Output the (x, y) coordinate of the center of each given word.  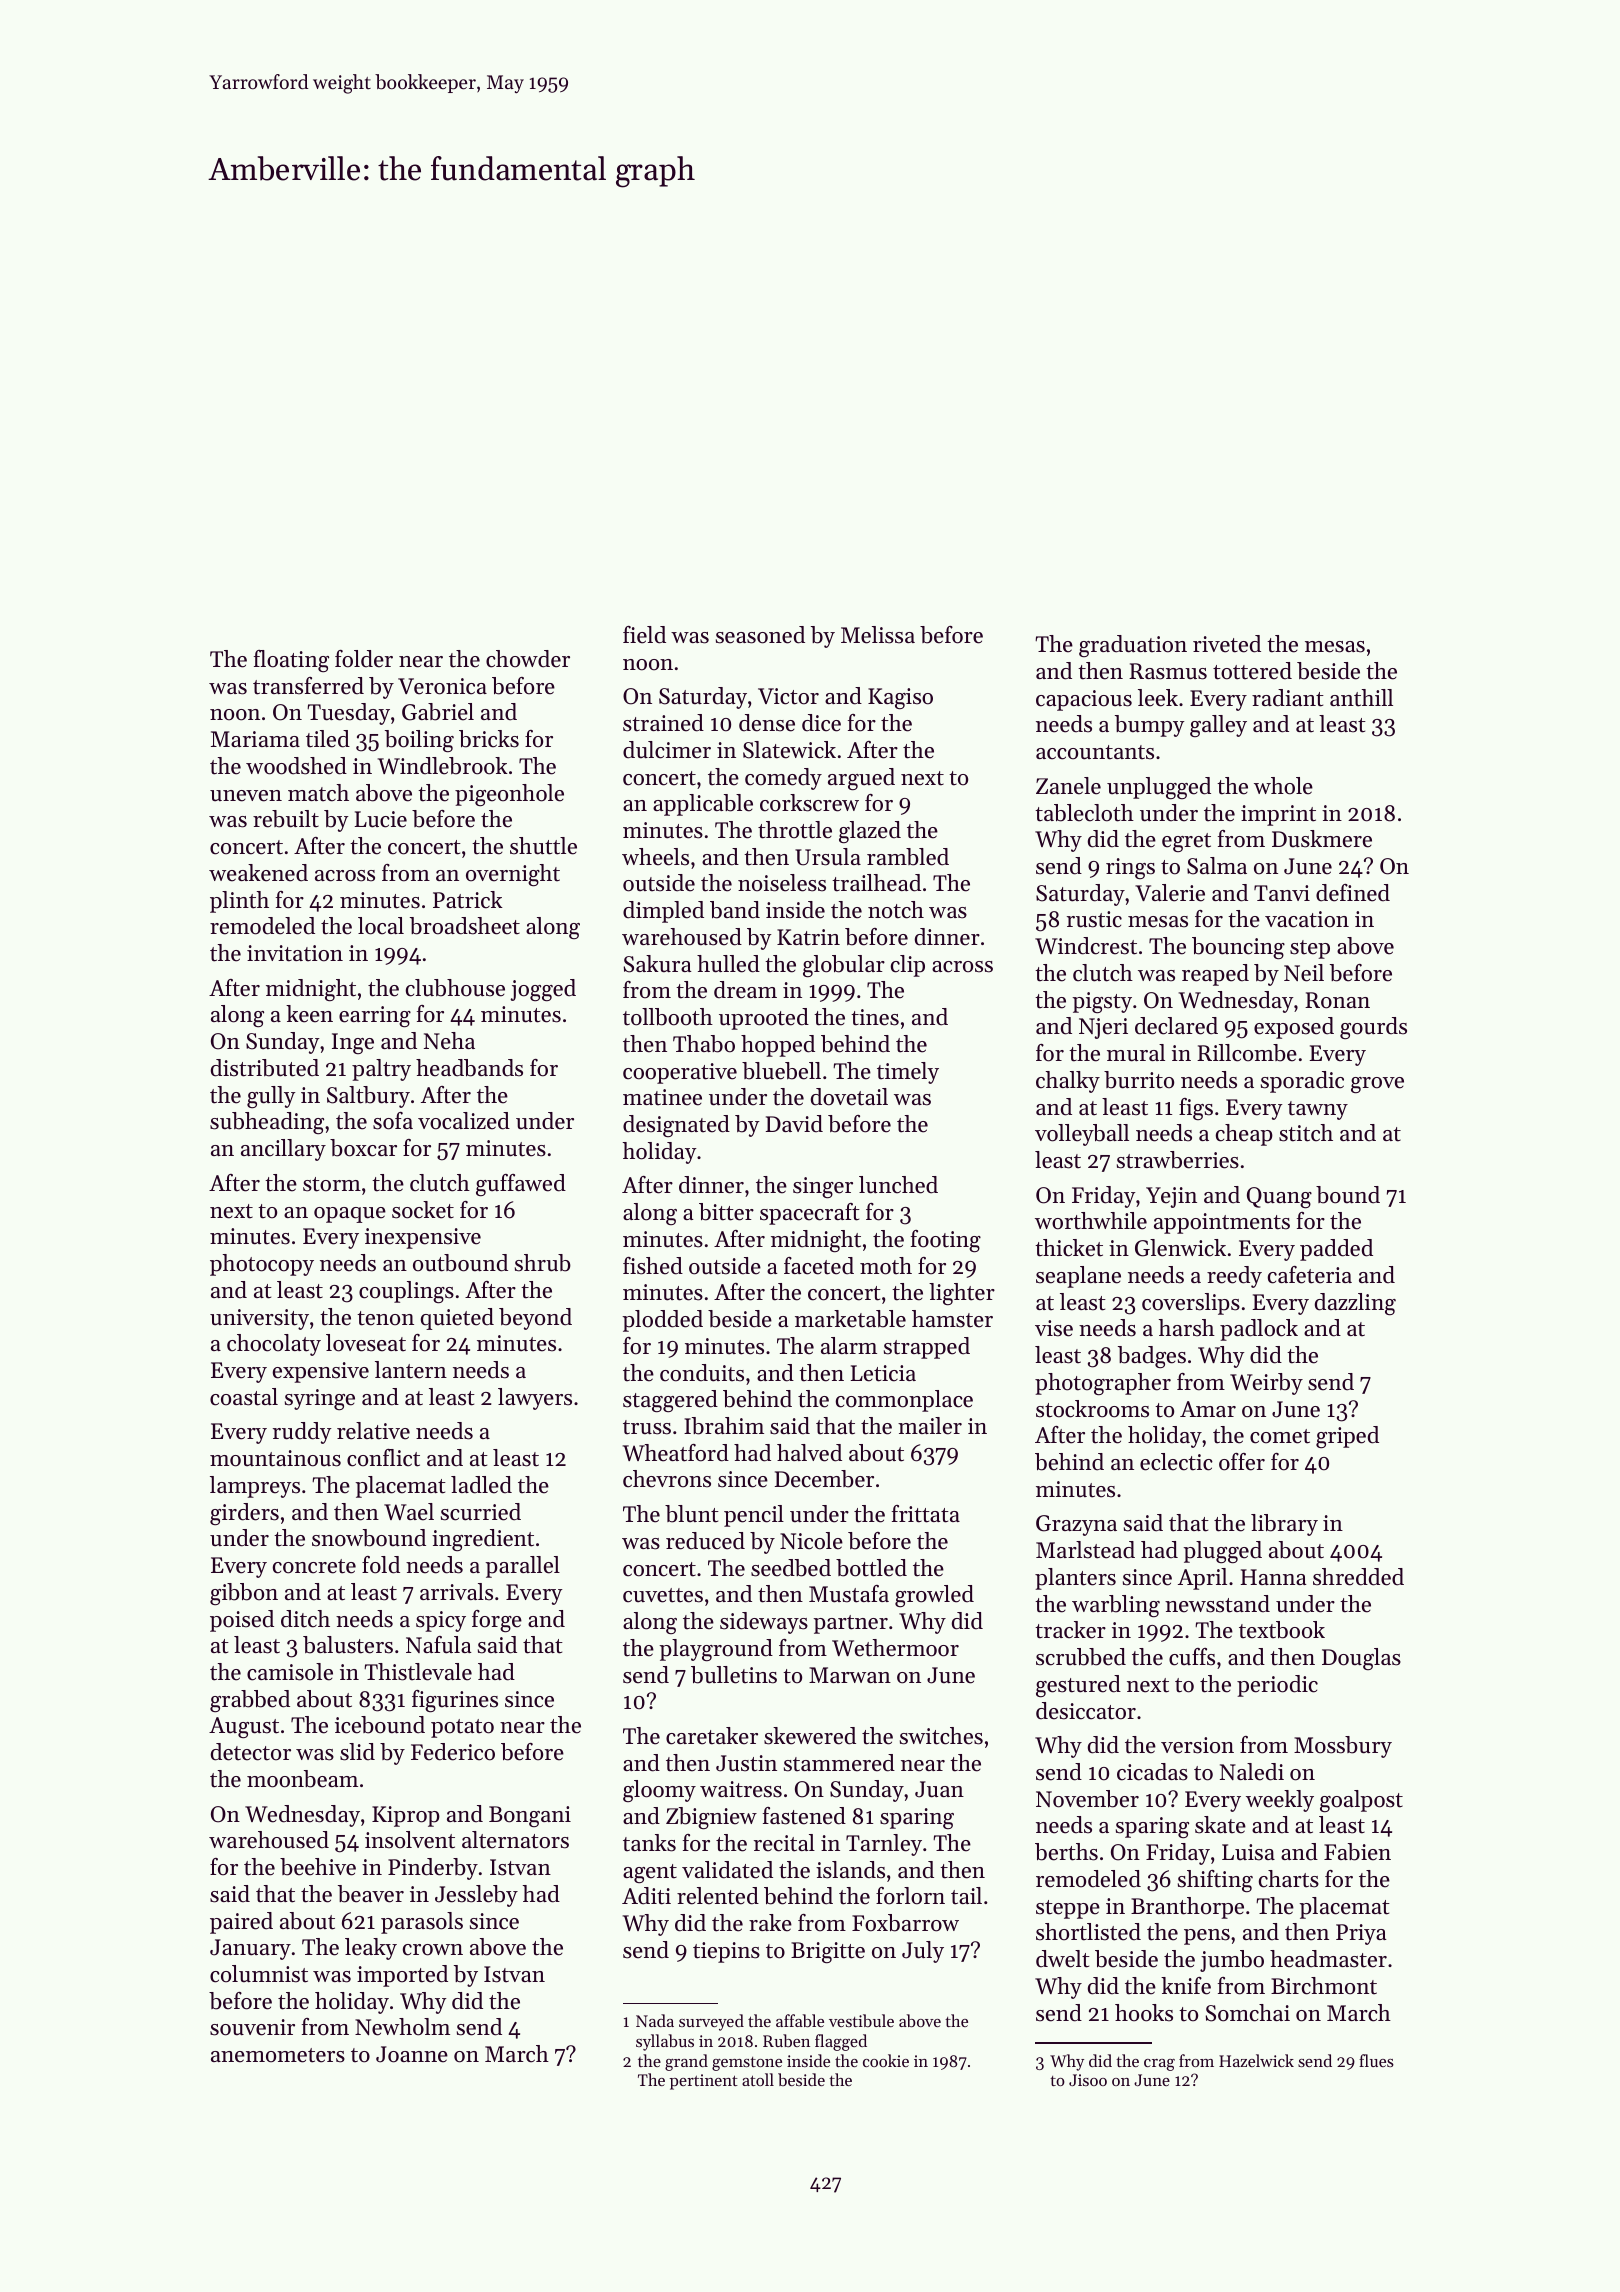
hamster (952, 1319)
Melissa (878, 635)
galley (1218, 726)
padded (1336, 1250)
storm (332, 1184)
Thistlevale (418, 1672)
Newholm (402, 2027)
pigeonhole (509, 795)
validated (727, 1870)
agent (650, 1873)
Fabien (1357, 1852)
